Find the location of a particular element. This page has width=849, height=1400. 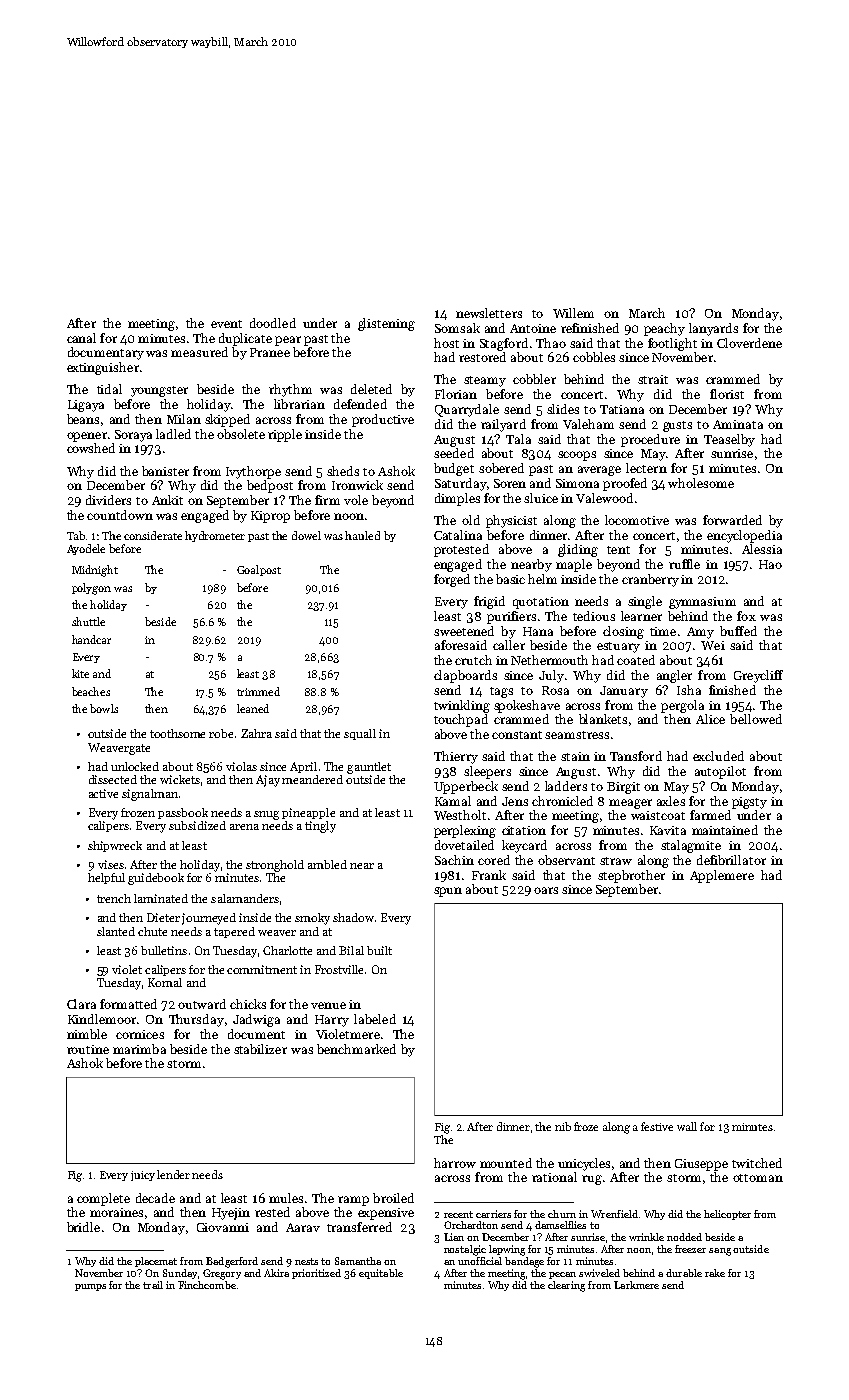

nib is located at coordinates (563, 1126).
